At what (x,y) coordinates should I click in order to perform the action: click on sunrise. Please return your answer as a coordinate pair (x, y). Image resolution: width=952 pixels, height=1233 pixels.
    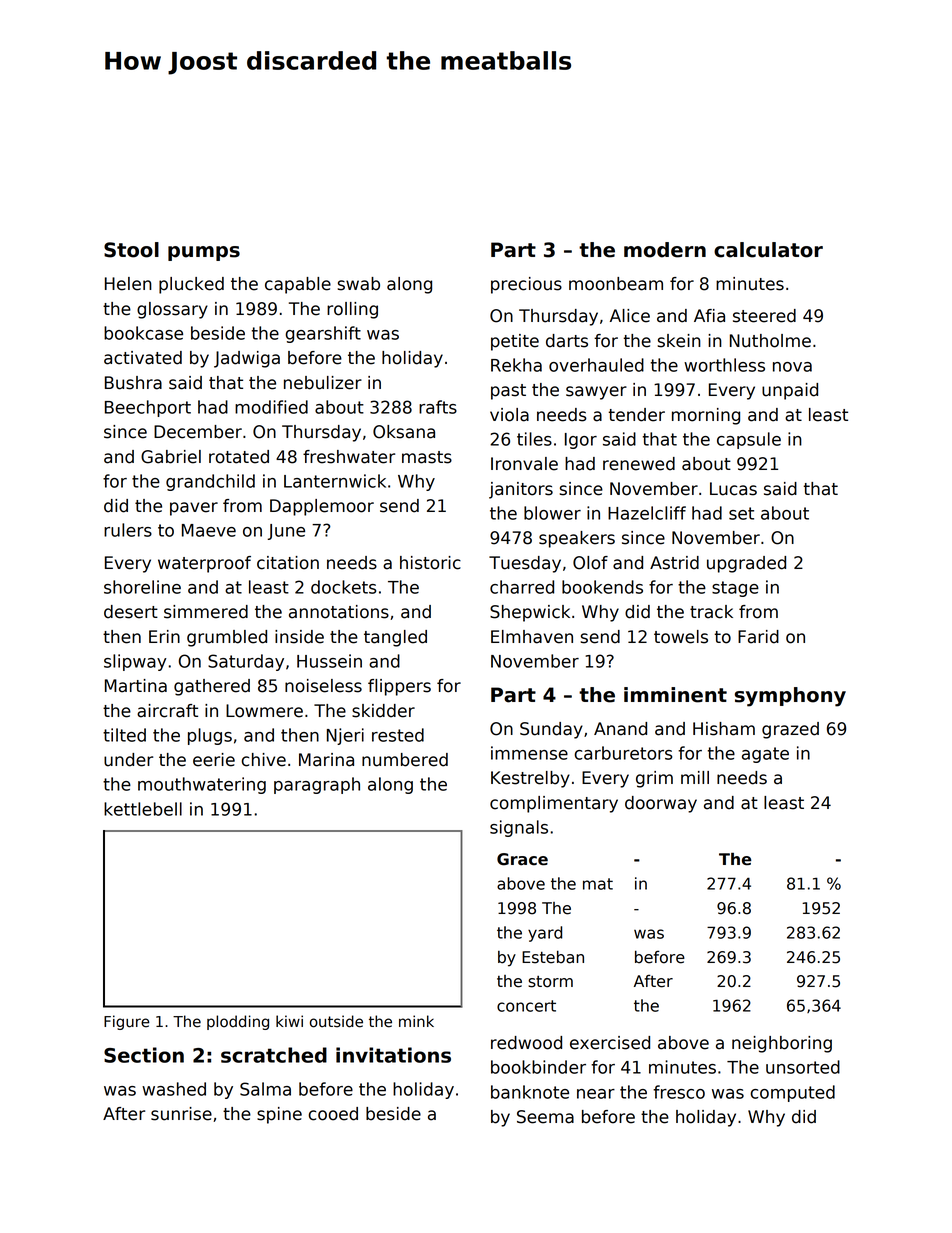
    Looking at the image, I should click on (181, 1114).
